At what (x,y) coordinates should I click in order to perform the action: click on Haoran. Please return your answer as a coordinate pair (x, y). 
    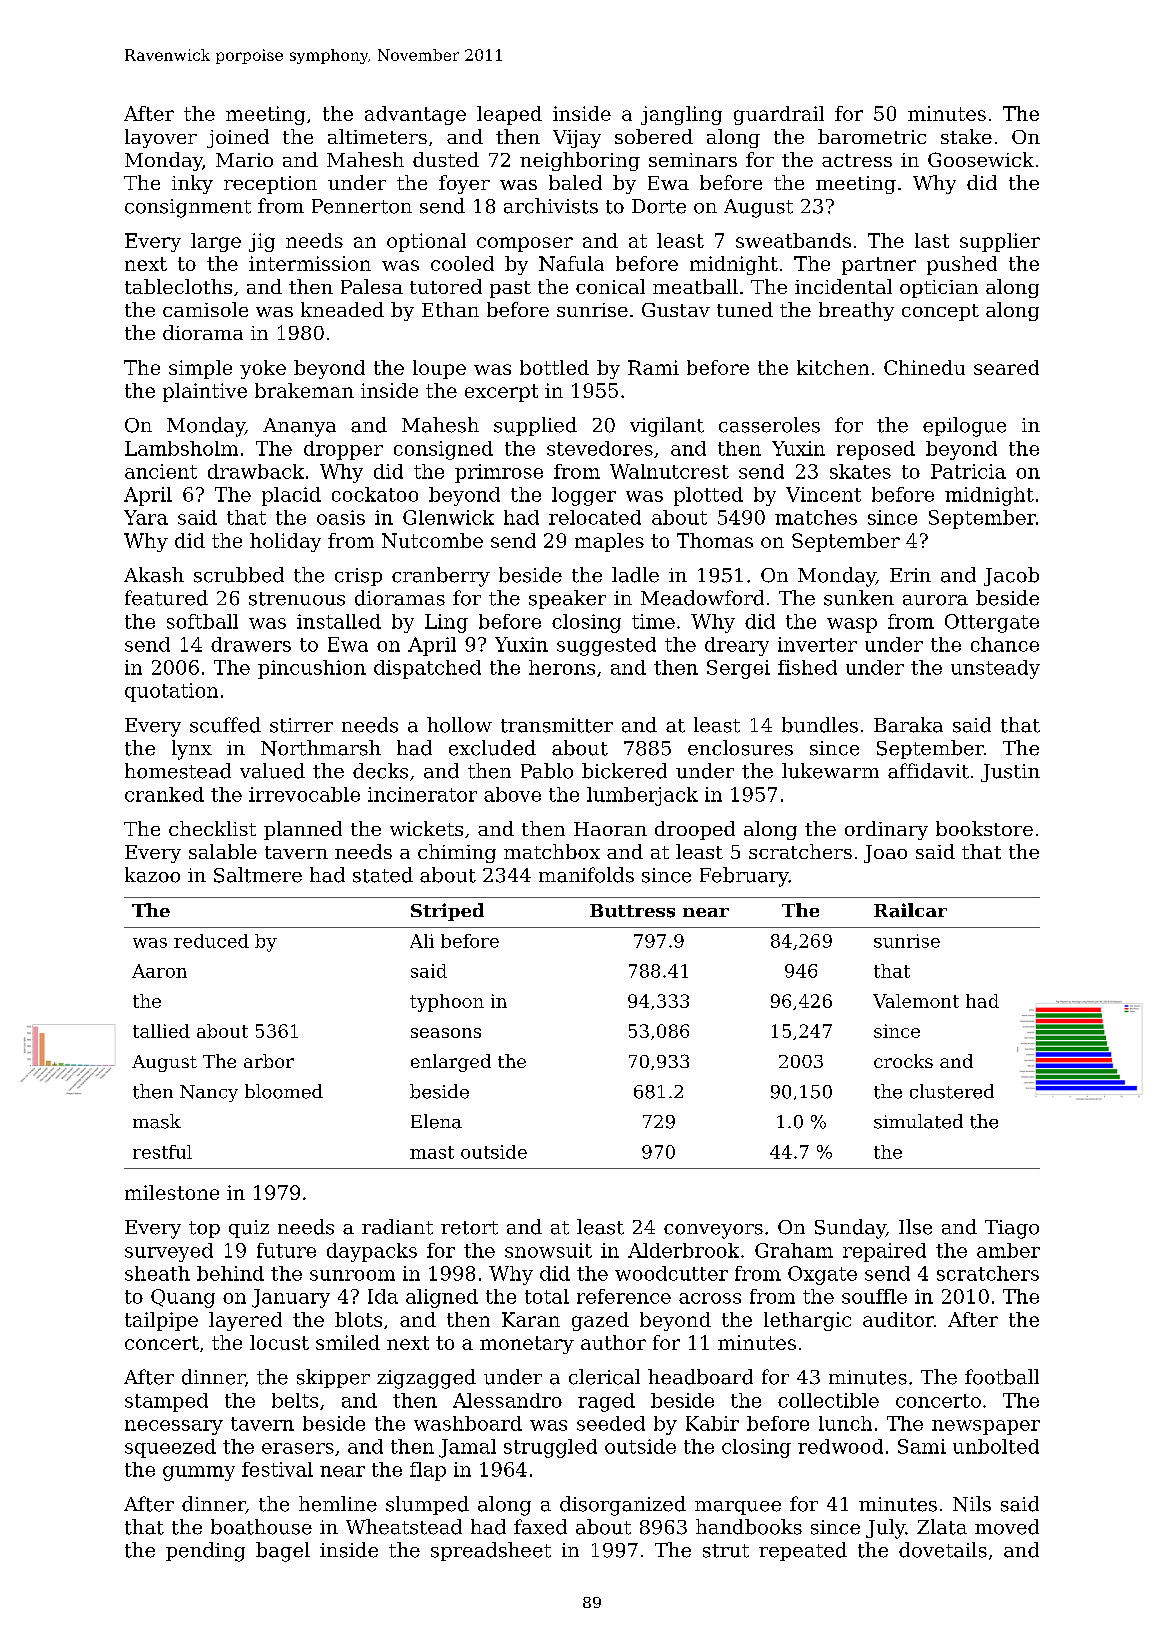
    Looking at the image, I should click on (610, 829).
